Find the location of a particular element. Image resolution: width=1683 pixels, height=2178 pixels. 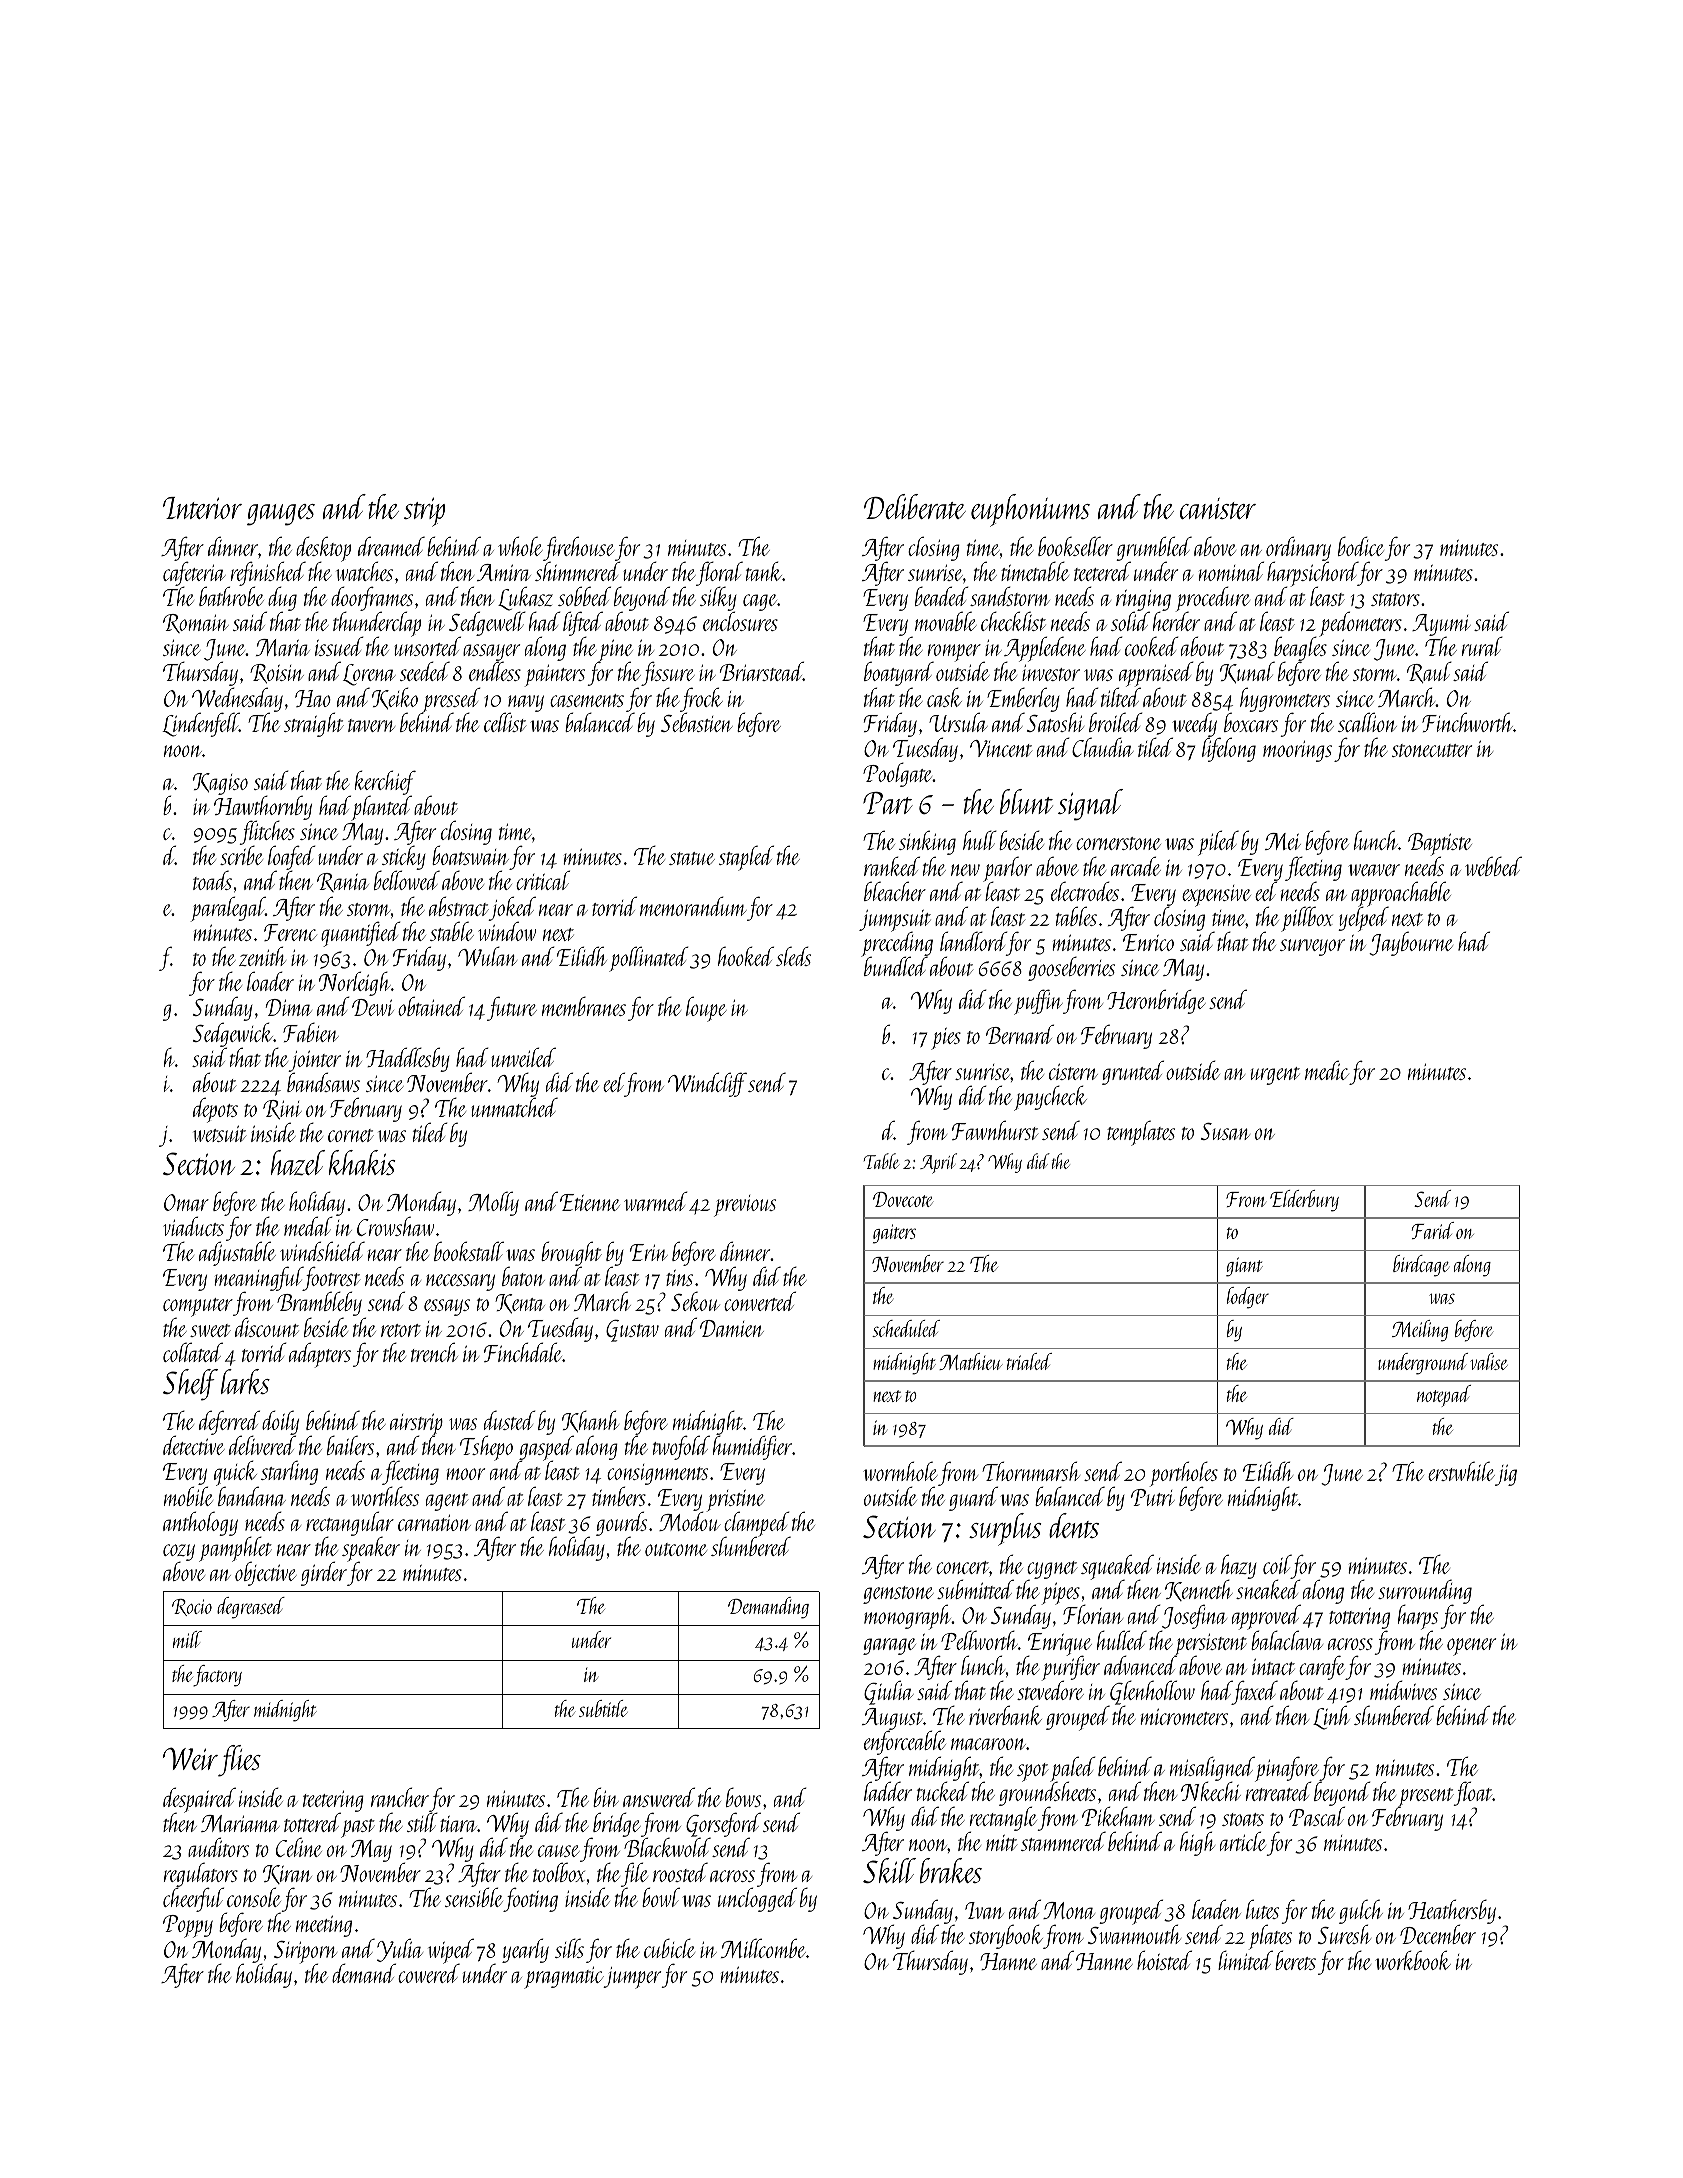

beaded is located at coordinates (942, 596).
